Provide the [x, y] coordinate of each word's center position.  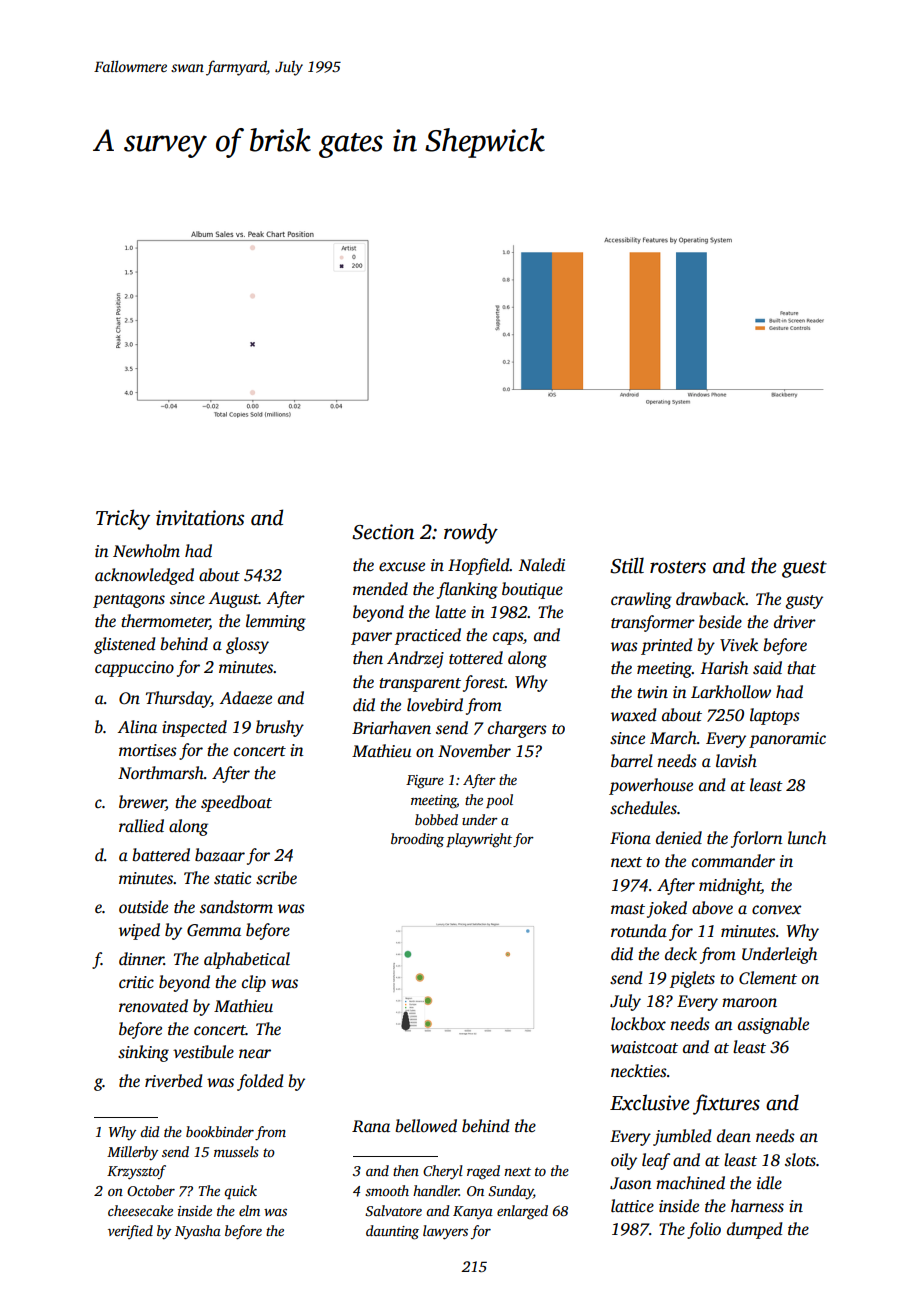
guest [804, 569]
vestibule [203, 1052]
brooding [417, 840]
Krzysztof [136, 1172]
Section [383, 532]
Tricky [123, 519]
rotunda [639, 931]
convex [776, 909]
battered [161, 855]
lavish [736, 761]
